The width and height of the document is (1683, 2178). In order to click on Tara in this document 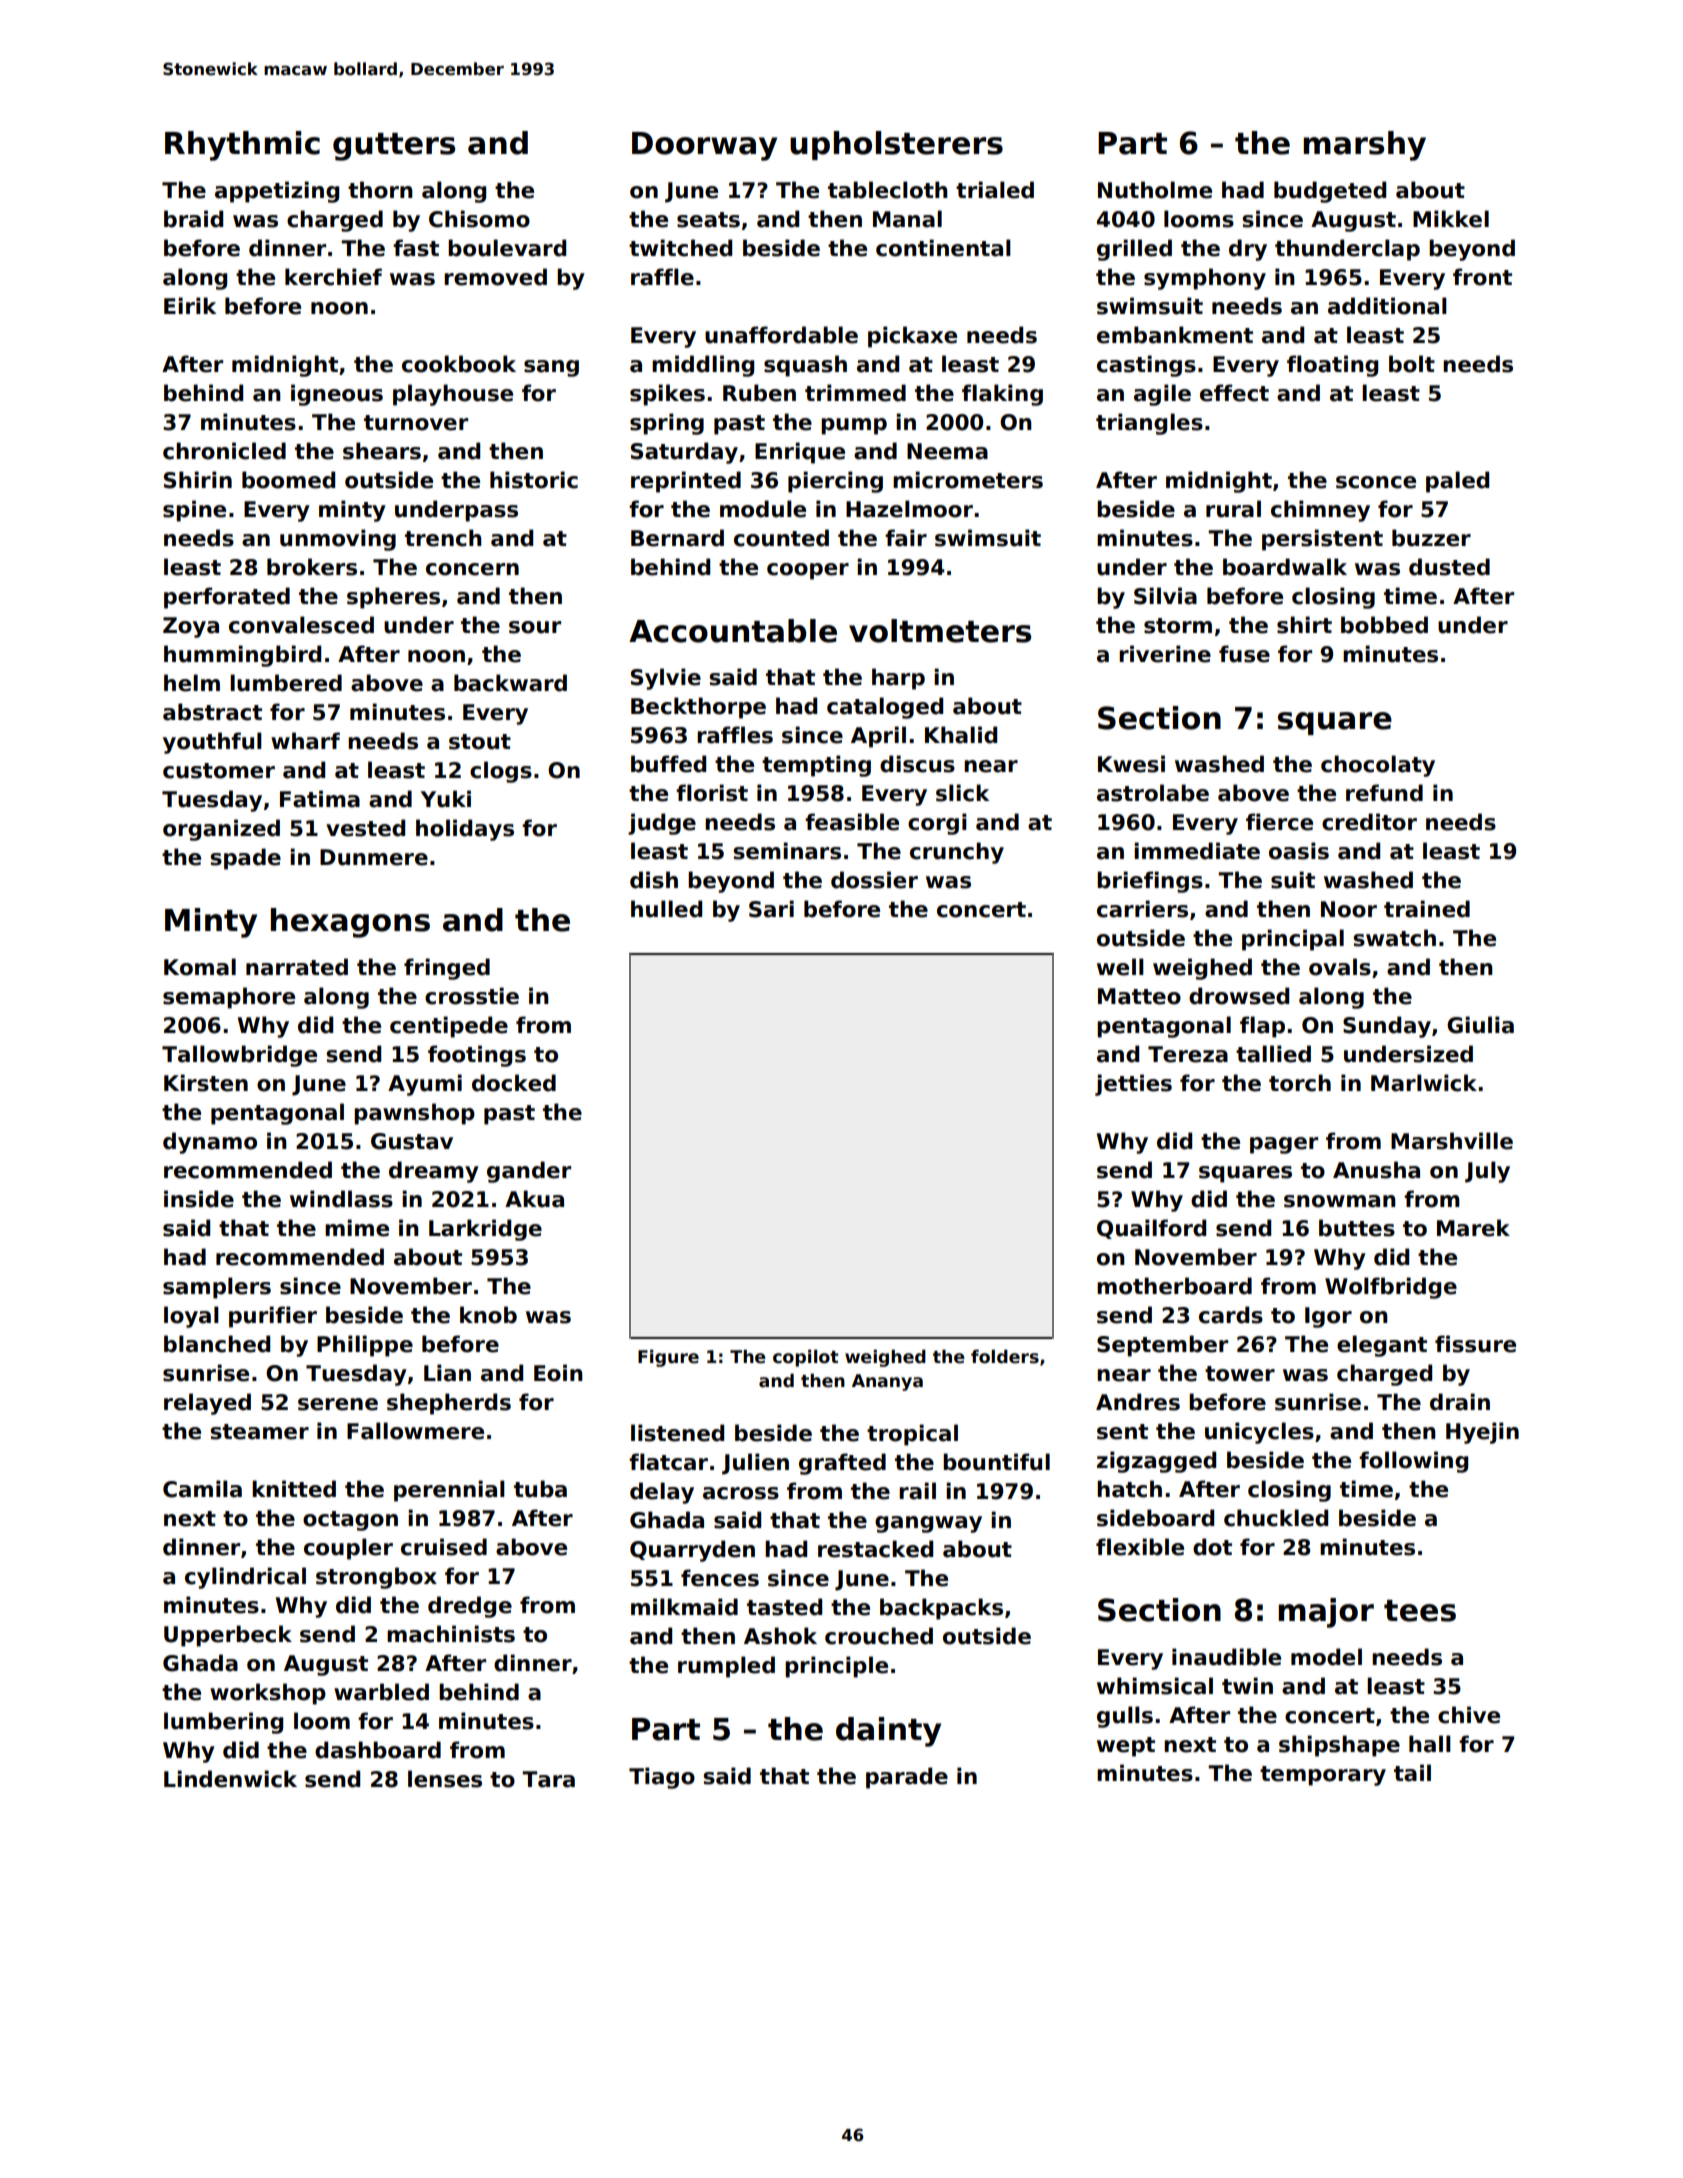, I will do `click(548, 1779)`.
